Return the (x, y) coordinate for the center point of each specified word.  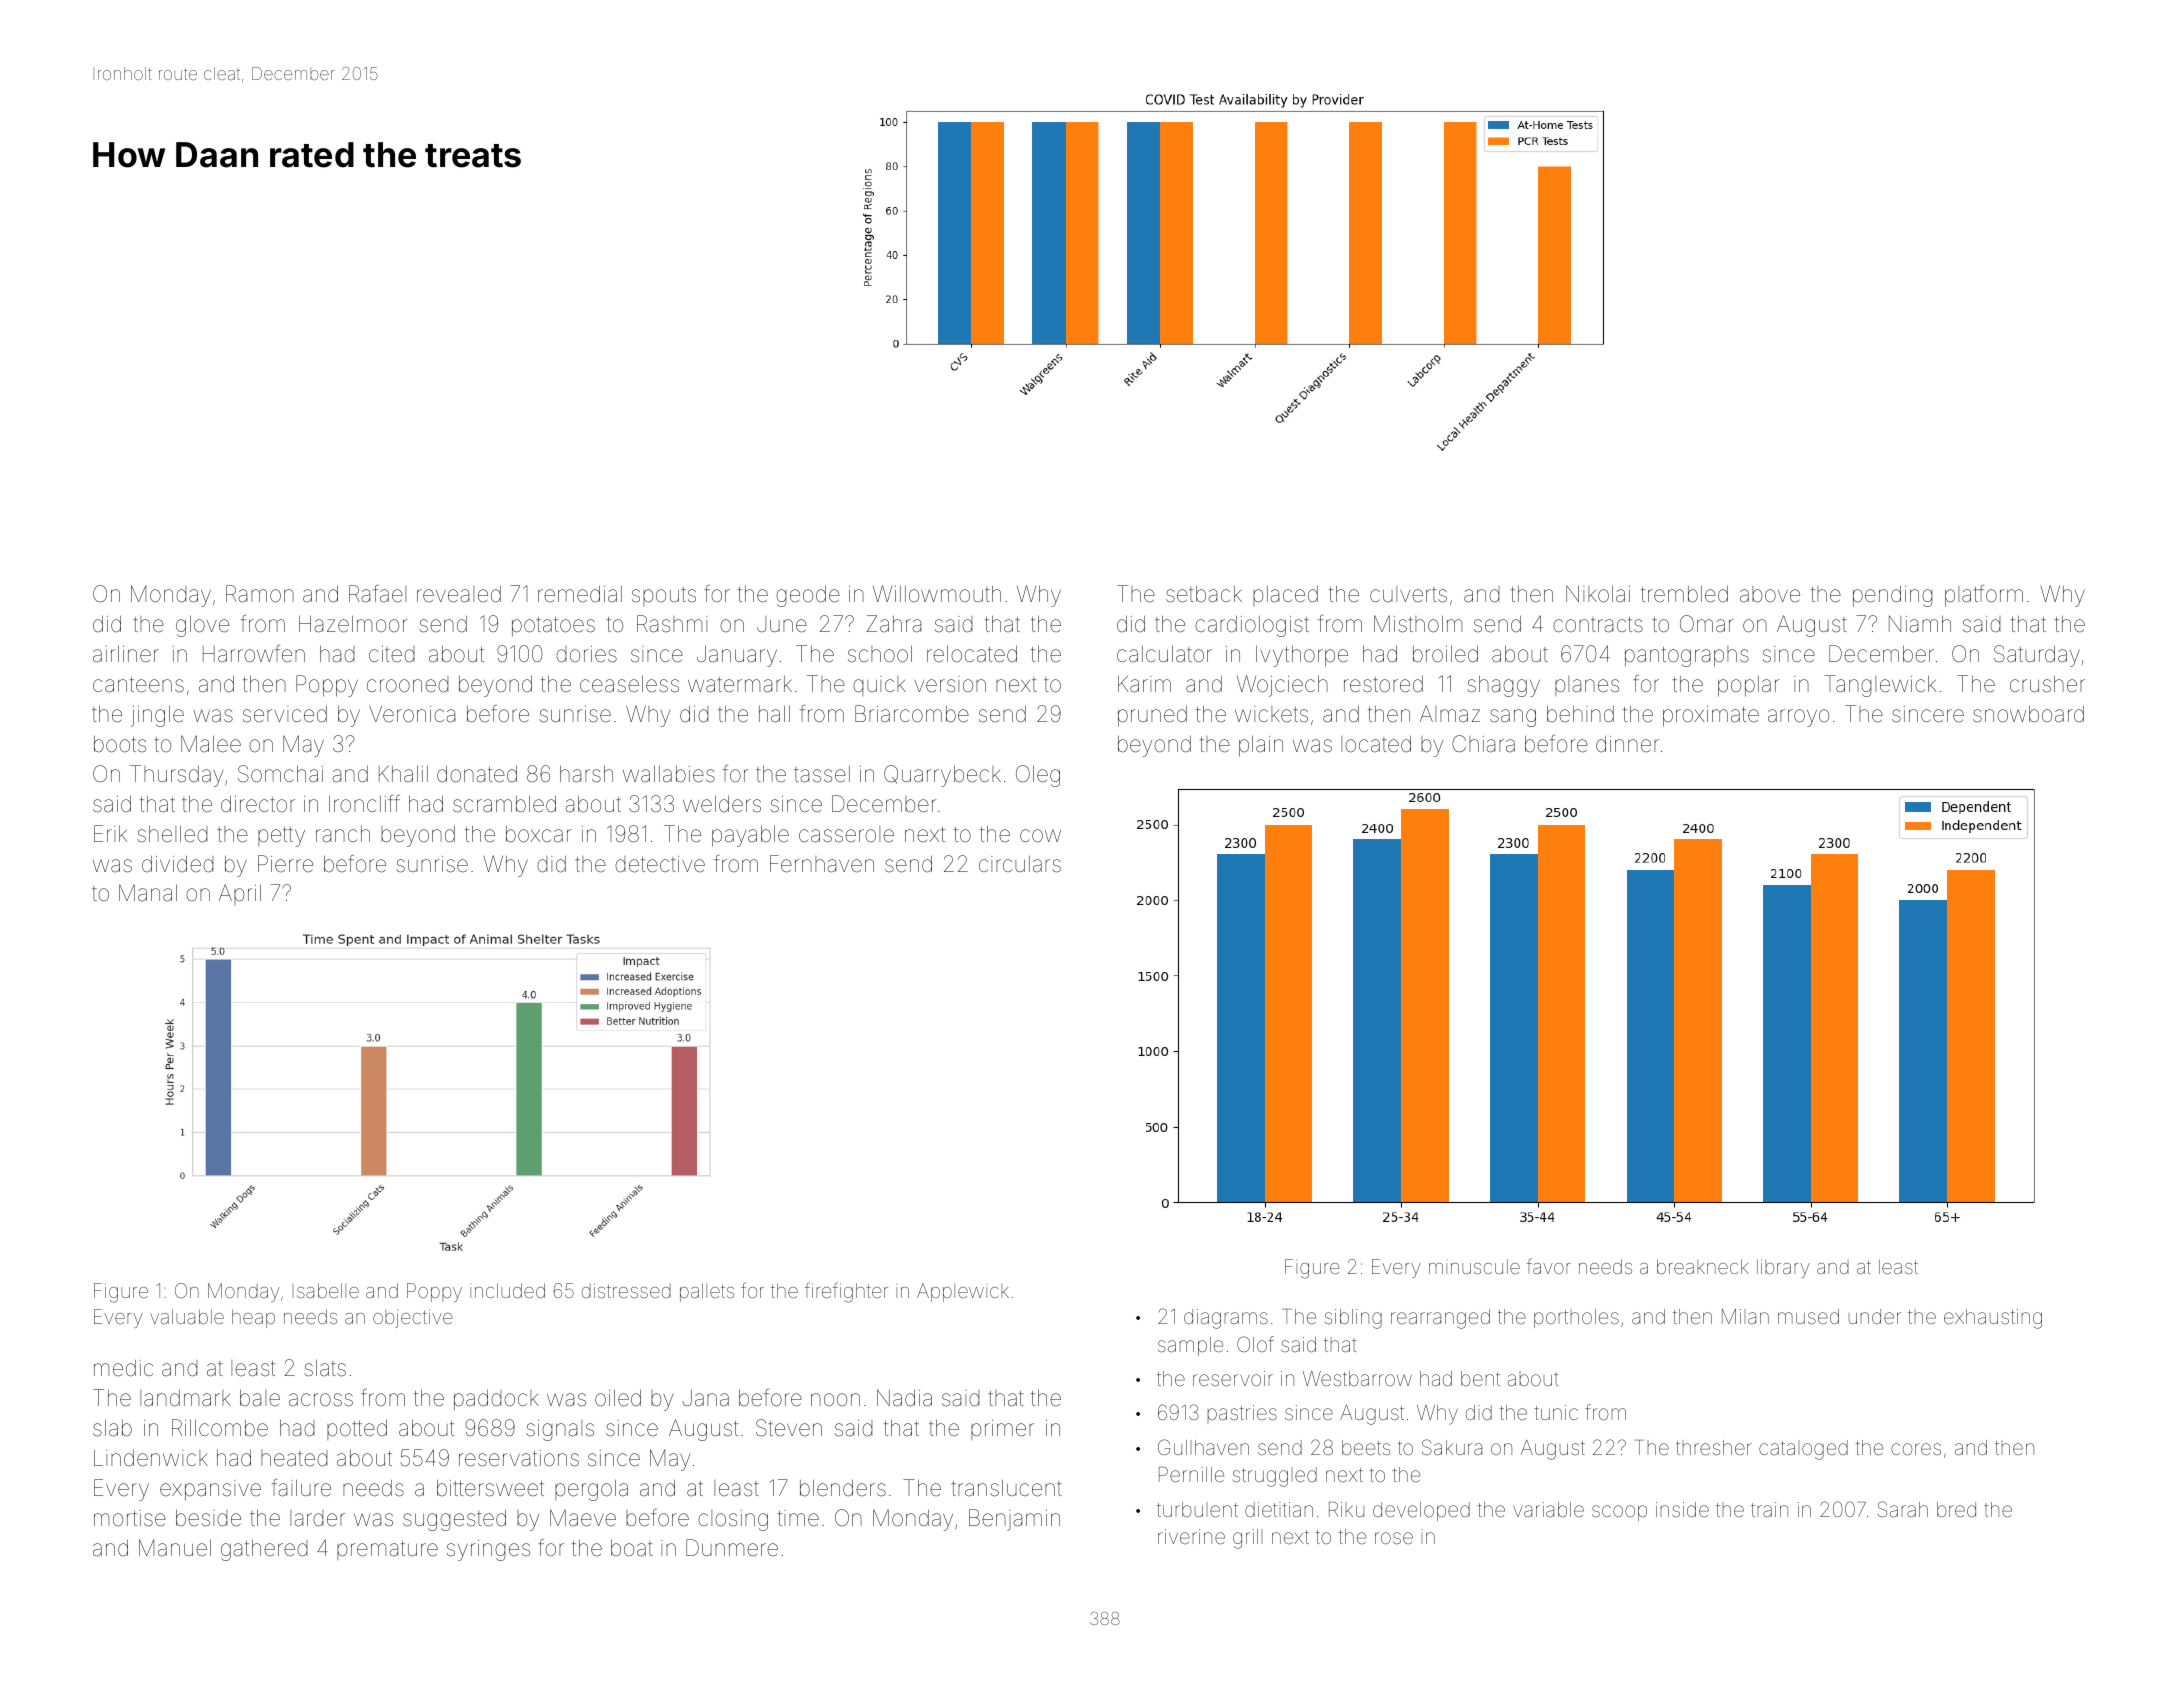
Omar (1707, 623)
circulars (1020, 864)
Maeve (583, 1518)
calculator (1164, 653)
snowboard (2028, 714)
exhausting (1993, 1319)
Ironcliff (364, 803)
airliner (126, 654)
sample (1190, 1346)
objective (413, 1318)
